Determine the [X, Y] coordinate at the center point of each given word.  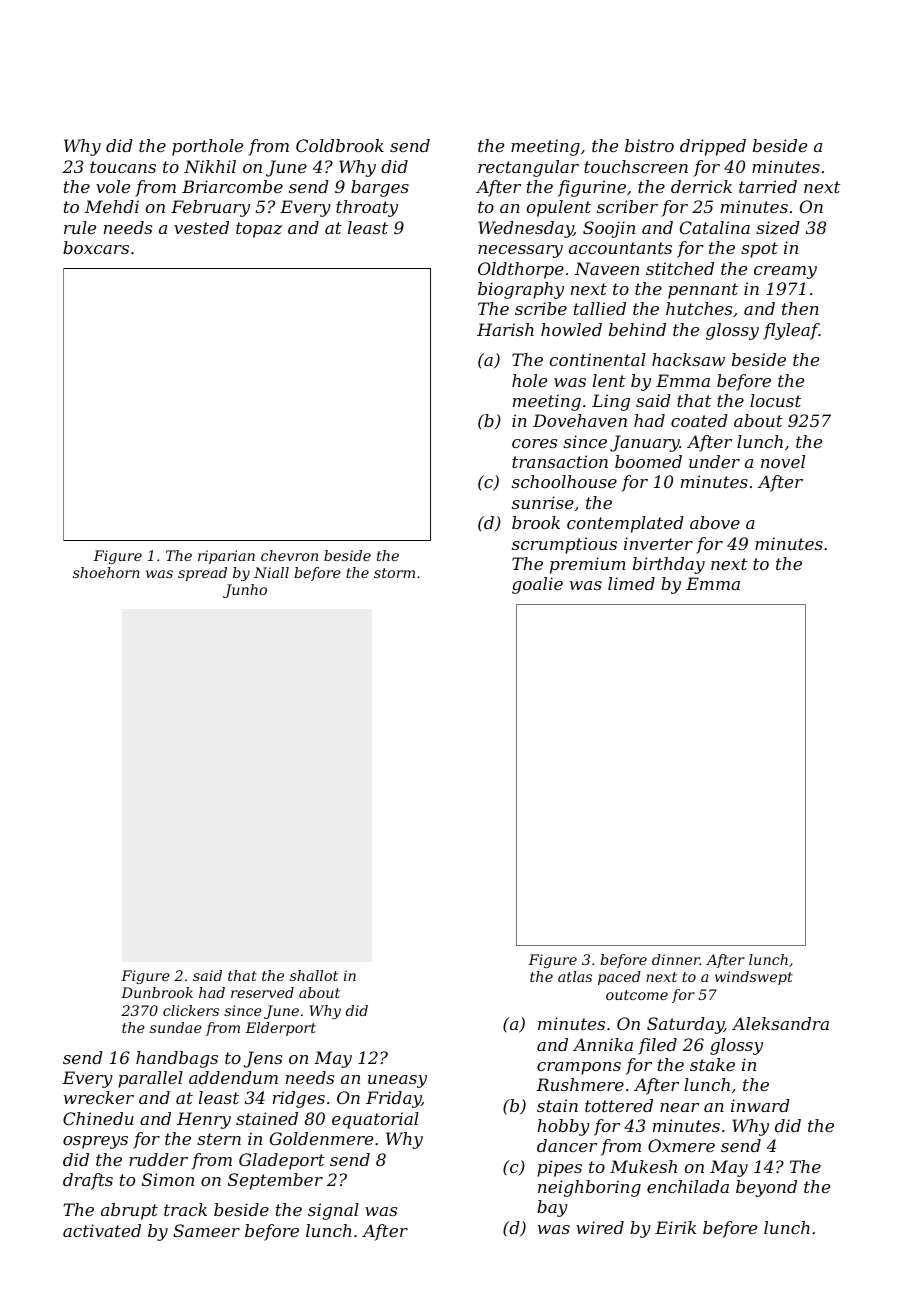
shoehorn [106, 572]
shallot [314, 975]
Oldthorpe [521, 270]
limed [631, 583]
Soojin [609, 229]
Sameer [206, 1230]
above [715, 522]
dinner [676, 959]
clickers [191, 1010]
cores [534, 443]
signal [333, 1211]
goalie [537, 585]
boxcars [96, 247]
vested [201, 227]
